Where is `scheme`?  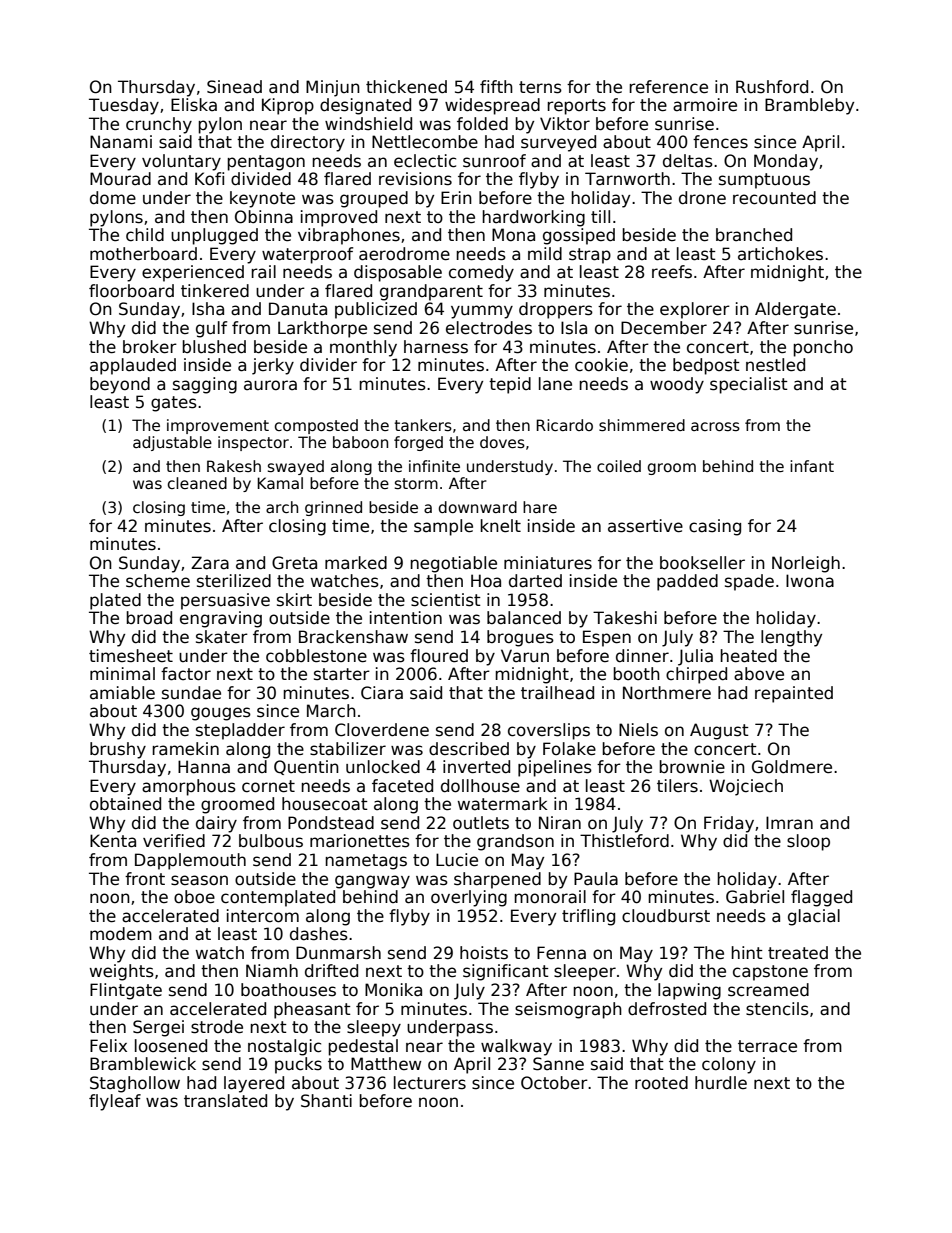
scheme is located at coordinates (158, 581).
